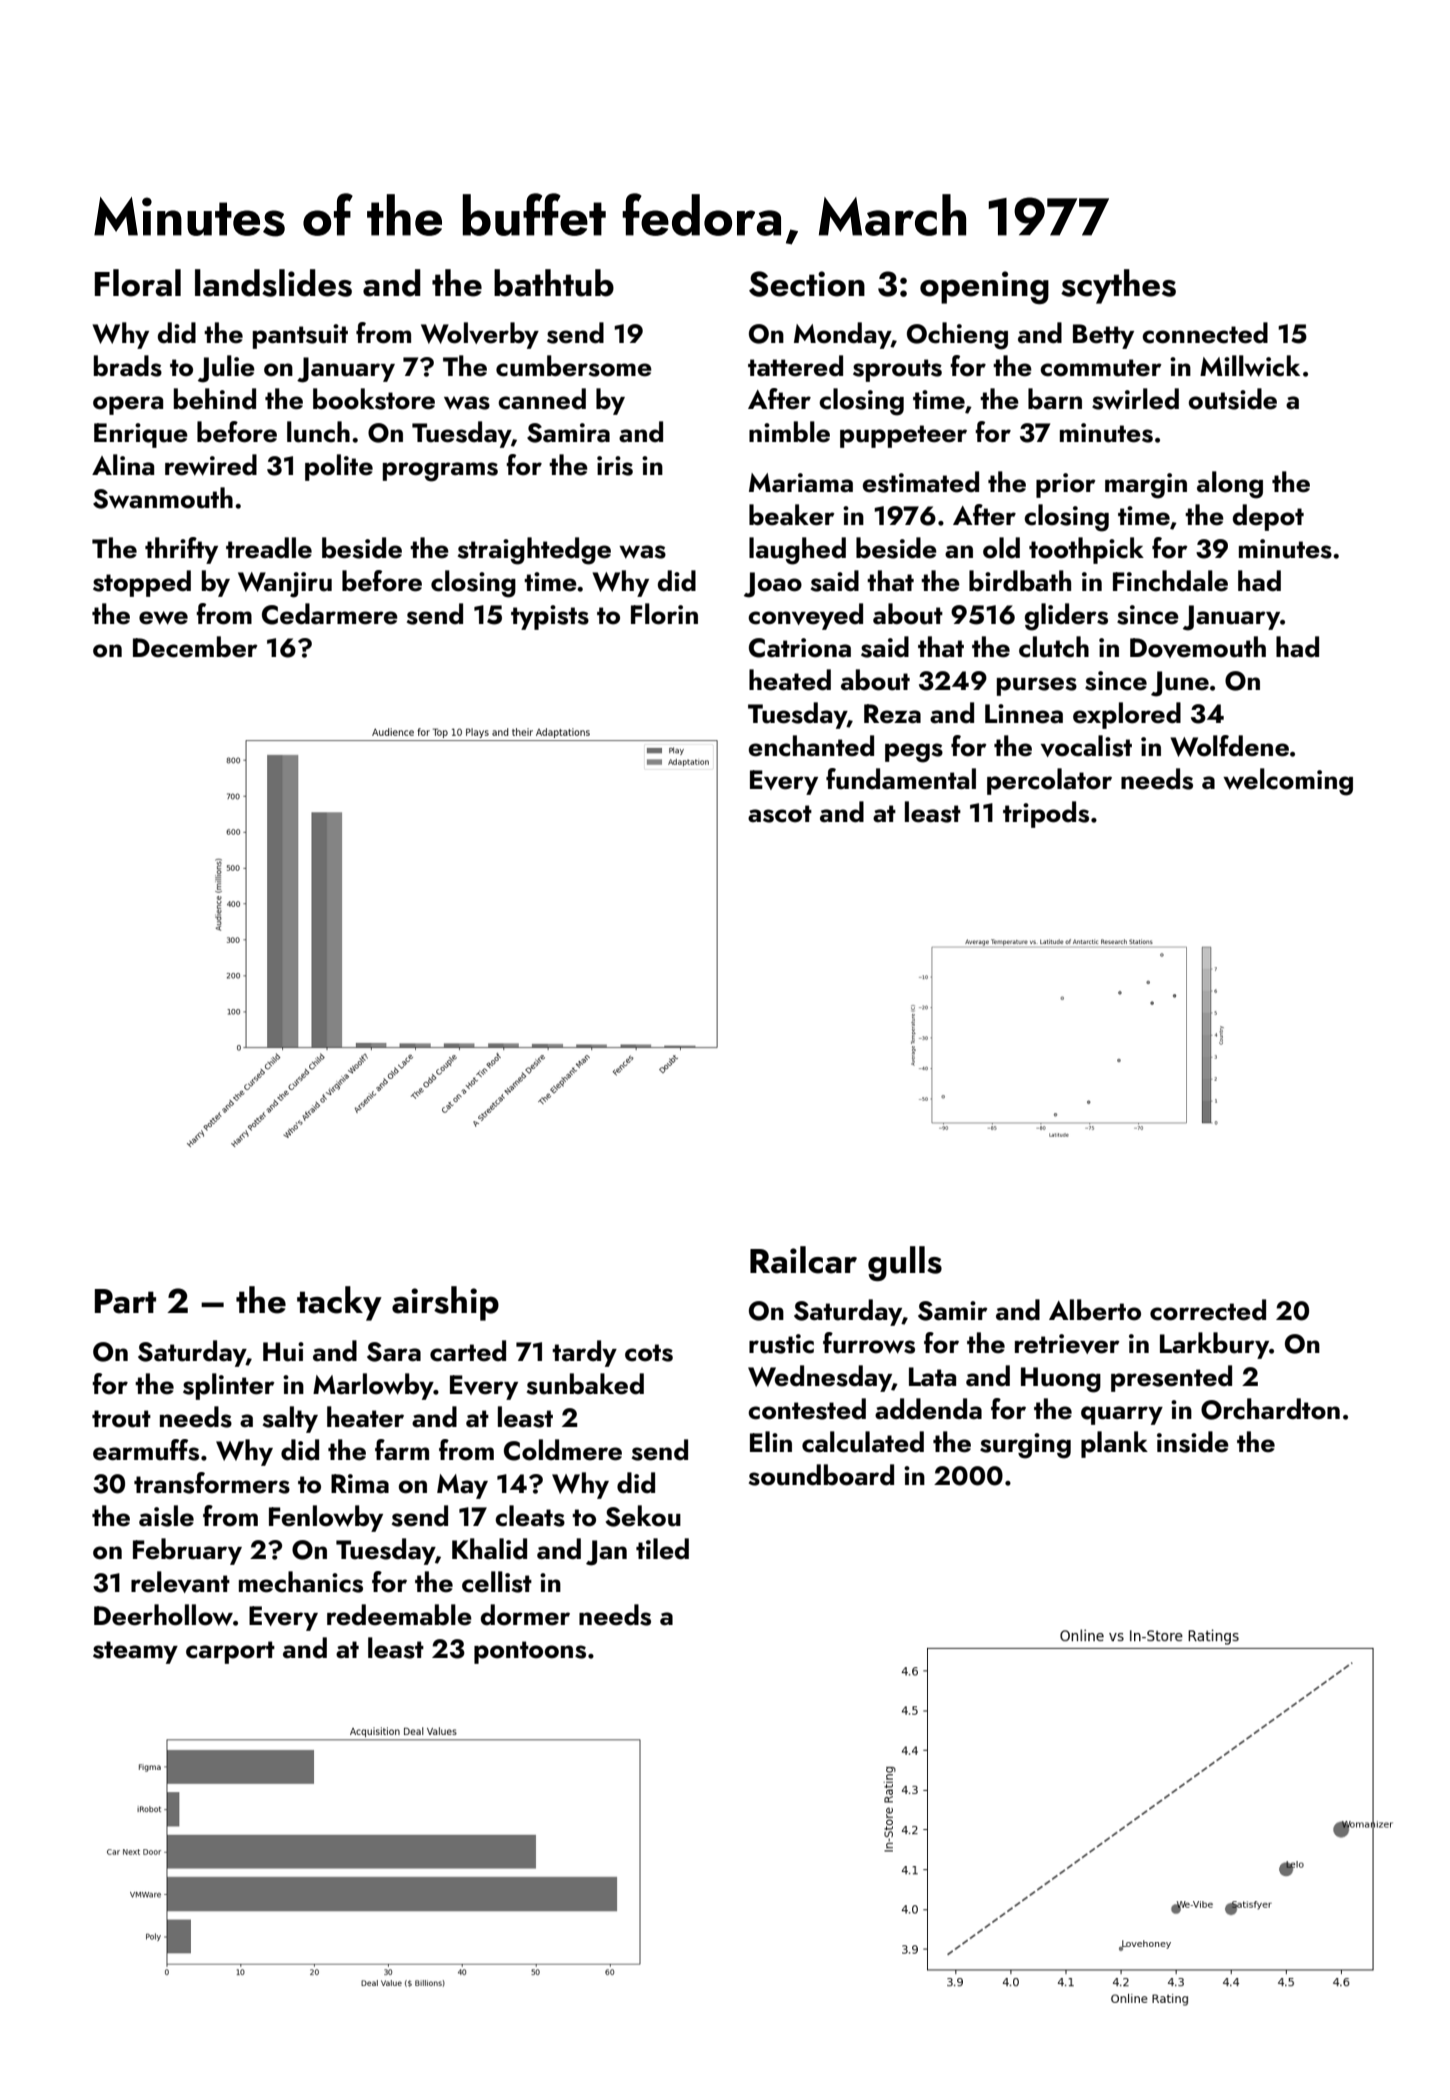 The image size is (1450, 2100). I want to click on conveyed, so click(805, 616).
